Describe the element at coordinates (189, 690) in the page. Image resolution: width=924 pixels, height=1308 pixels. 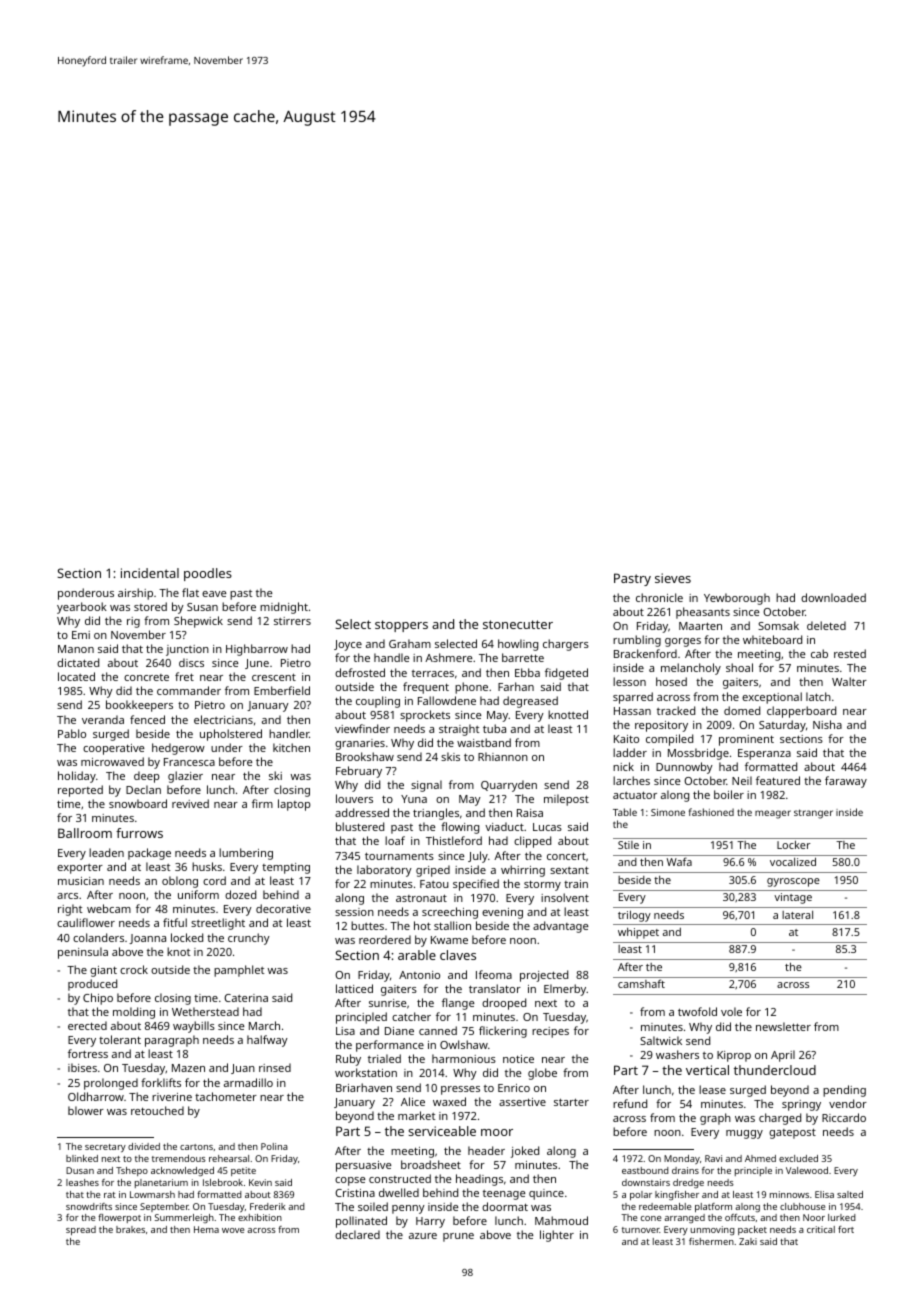
I see `commander` at that location.
